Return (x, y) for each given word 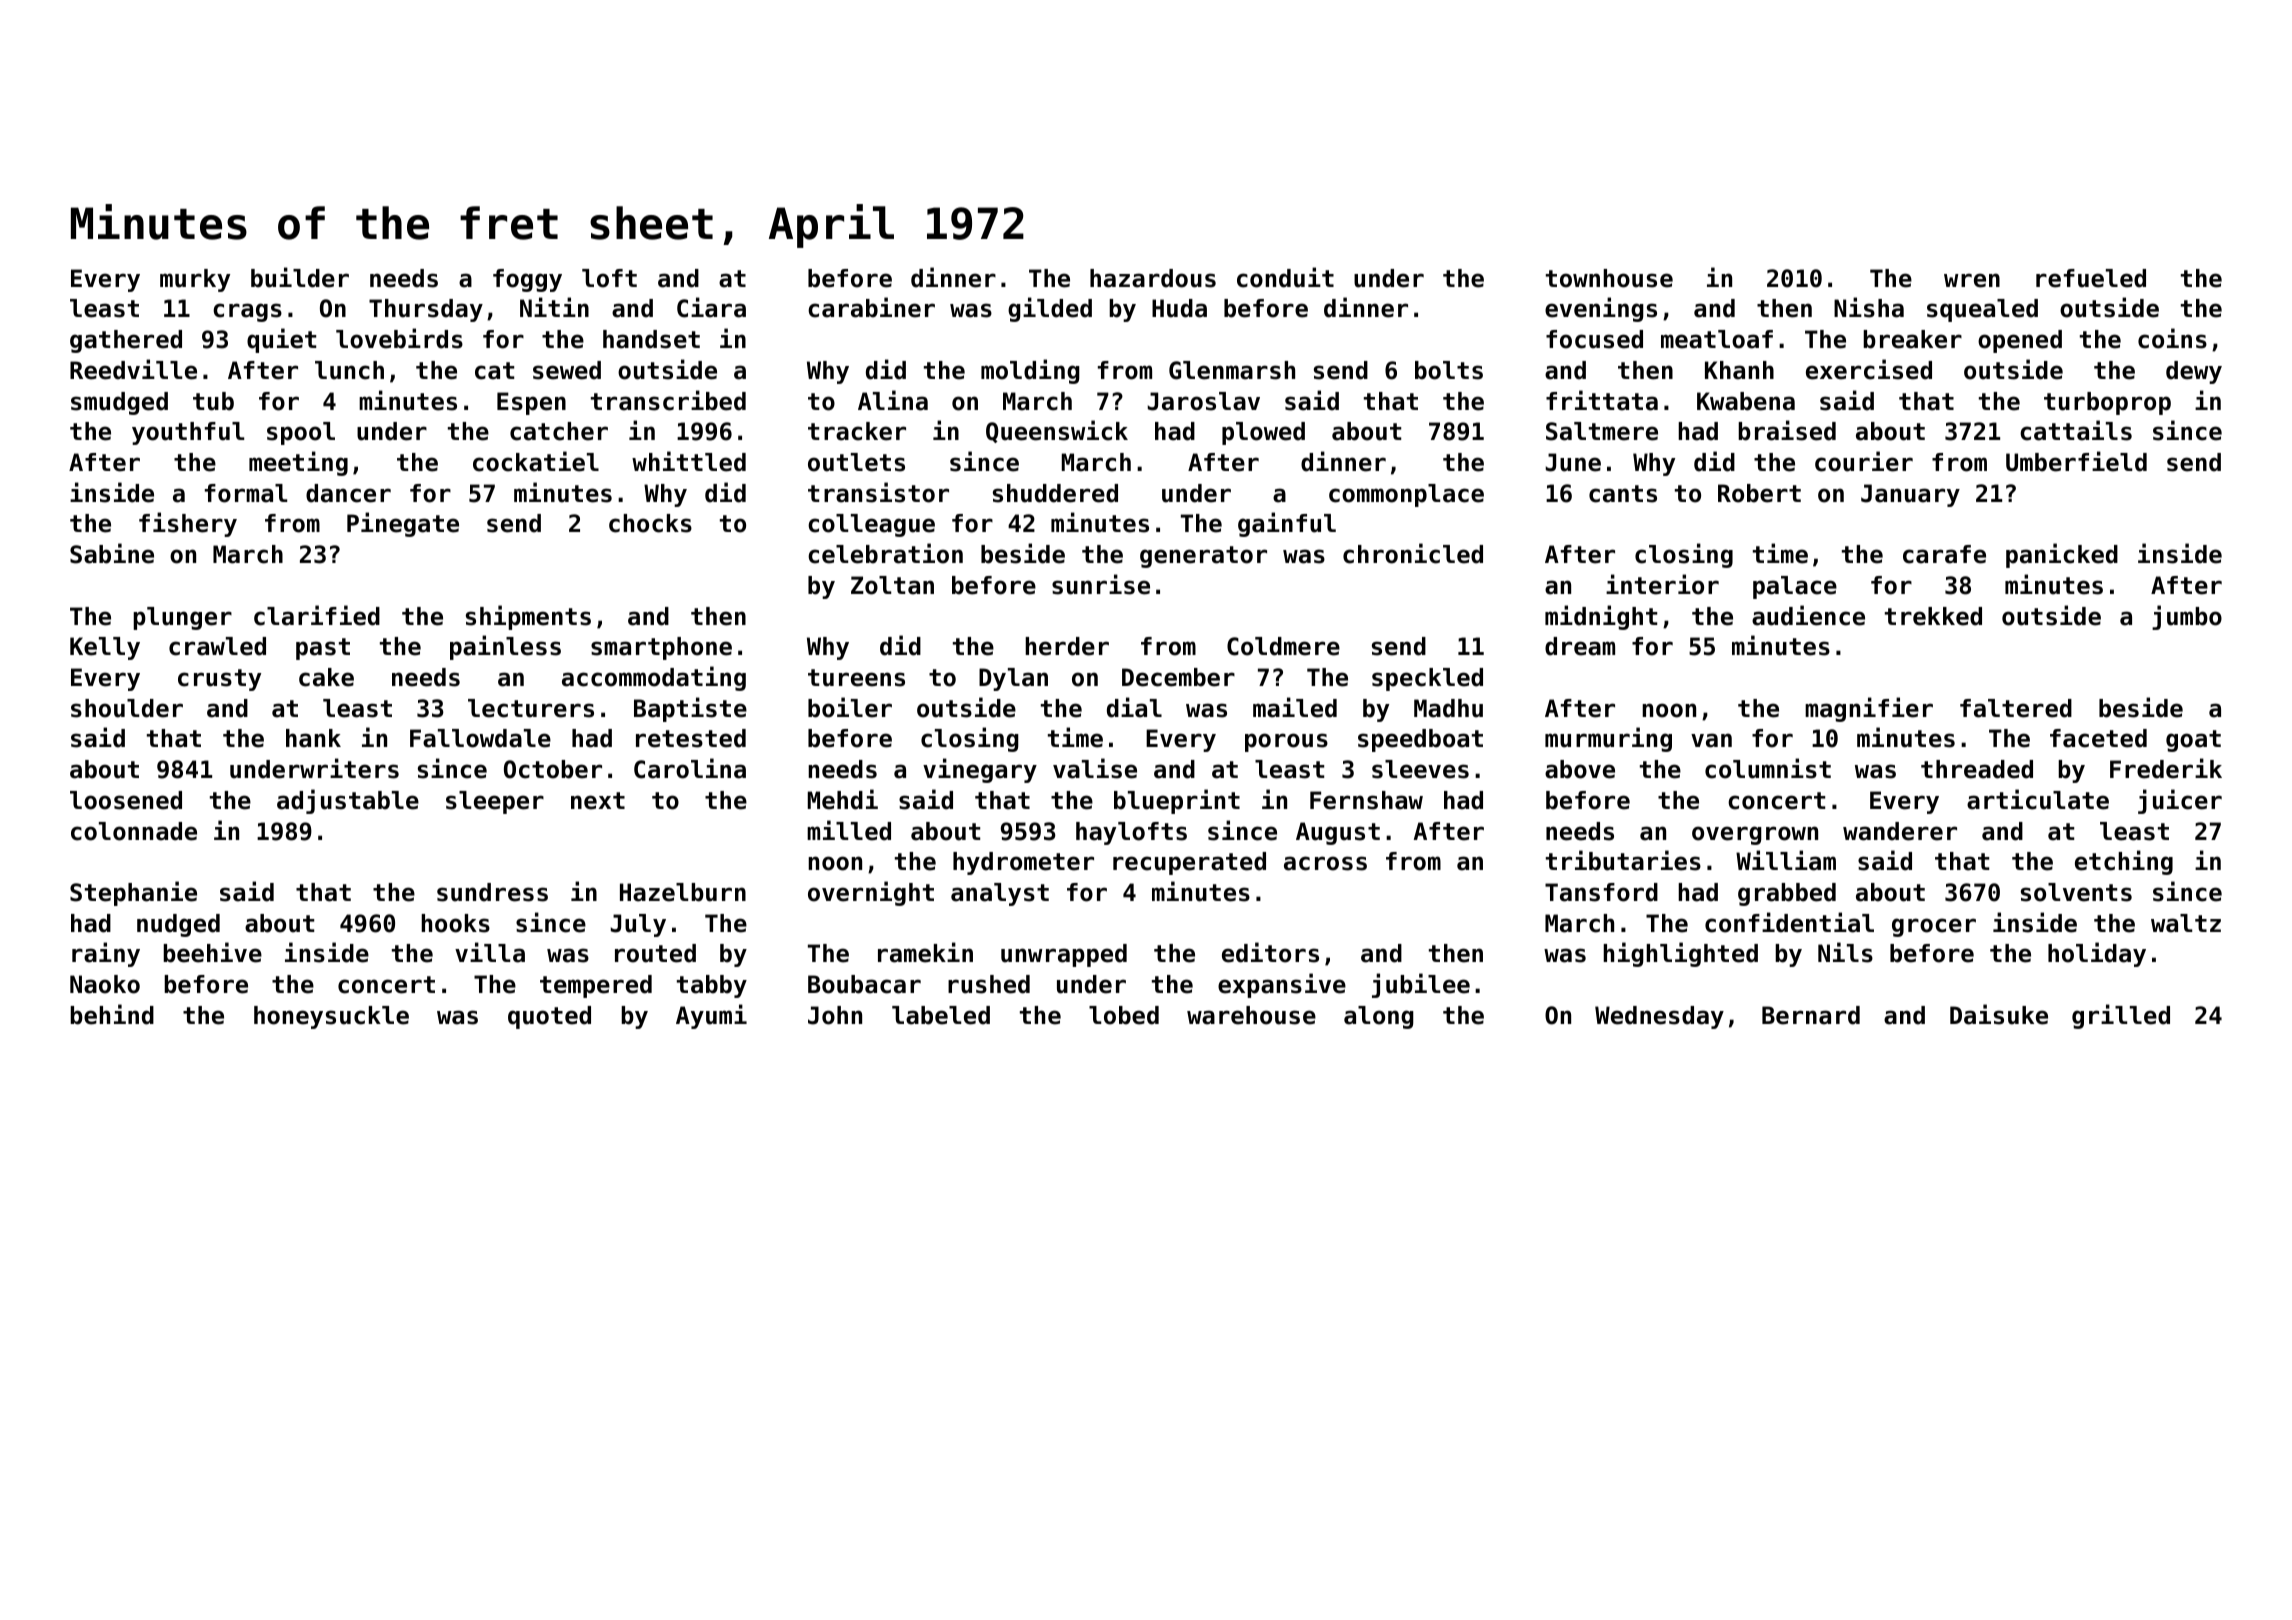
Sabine (112, 553)
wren (1972, 280)
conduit (1285, 277)
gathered (126, 341)
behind (112, 1014)
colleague (871, 525)
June (1573, 462)
